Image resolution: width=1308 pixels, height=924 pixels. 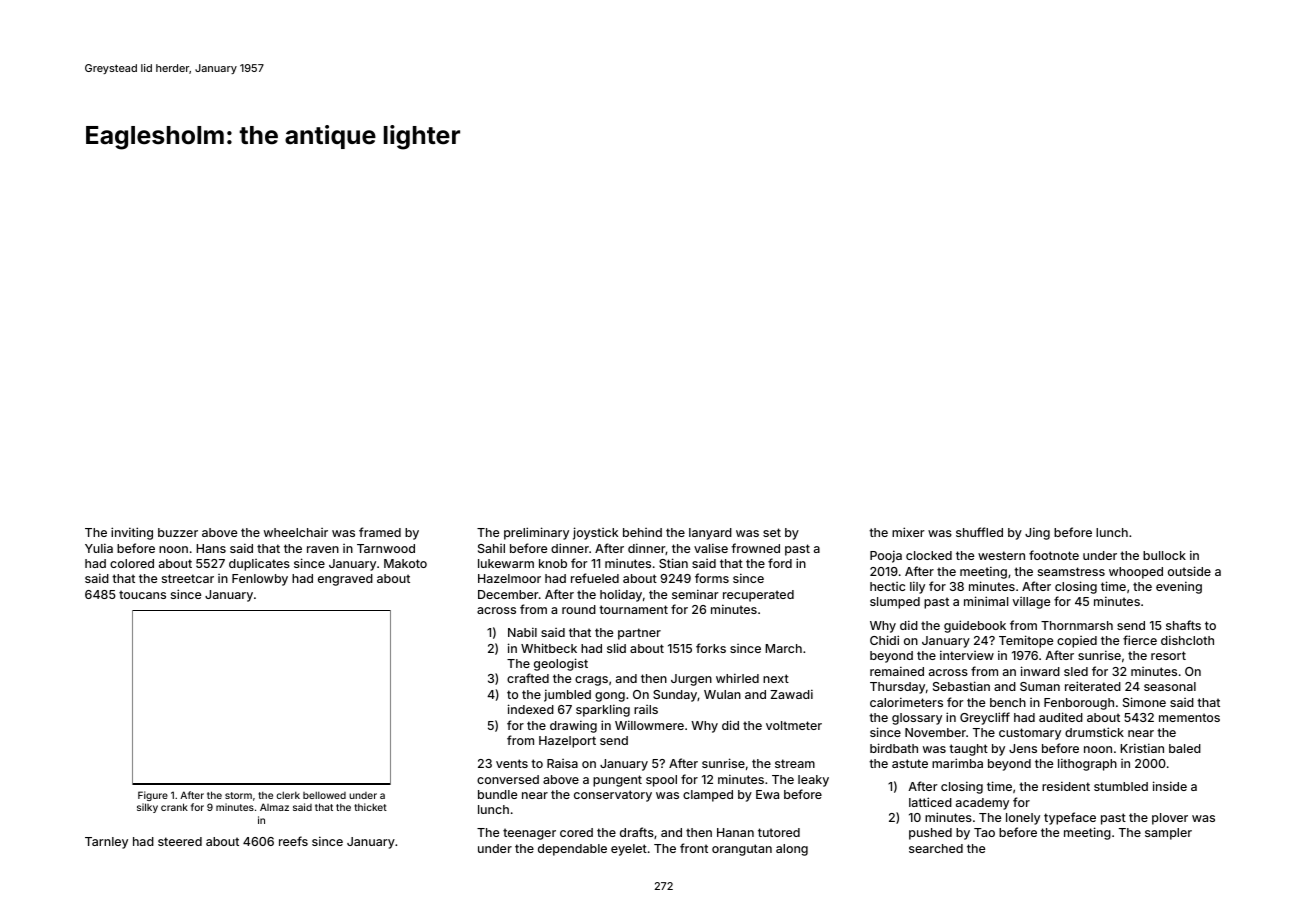 I want to click on tournament, so click(x=633, y=609).
